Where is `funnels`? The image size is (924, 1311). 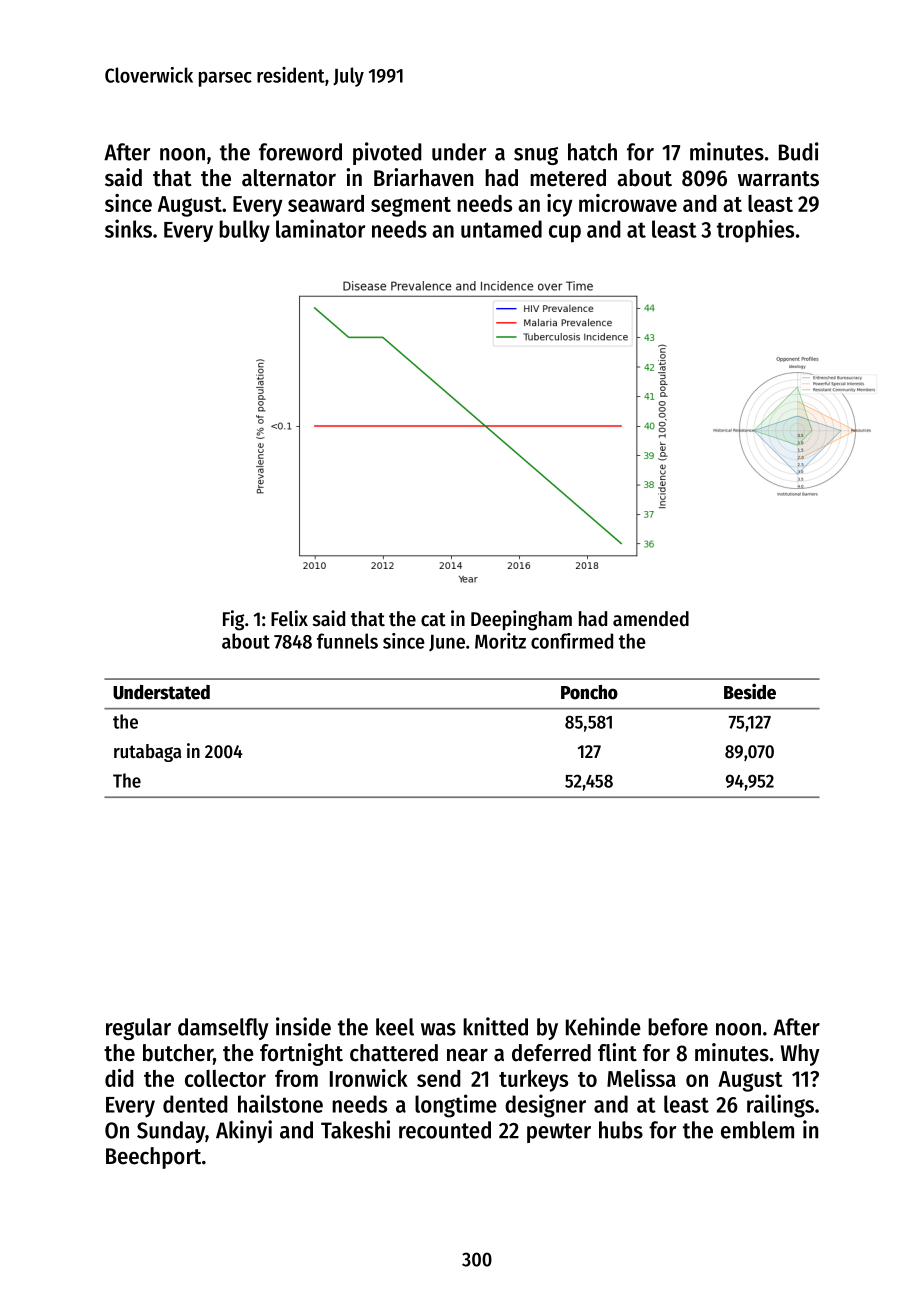 funnels is located at coordinates (347, 641).
